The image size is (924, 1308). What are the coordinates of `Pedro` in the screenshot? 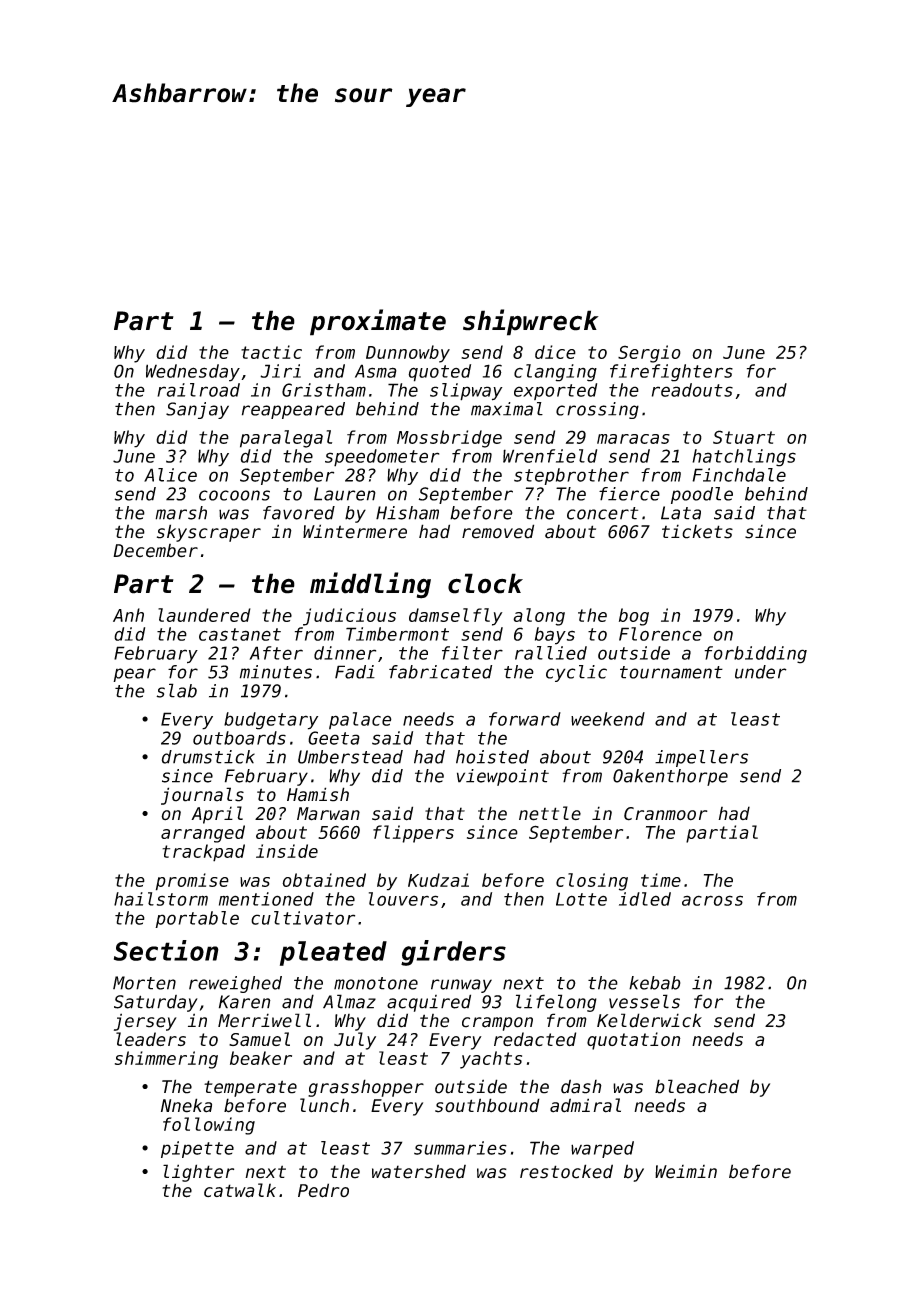 It's located at (323, 1190).
